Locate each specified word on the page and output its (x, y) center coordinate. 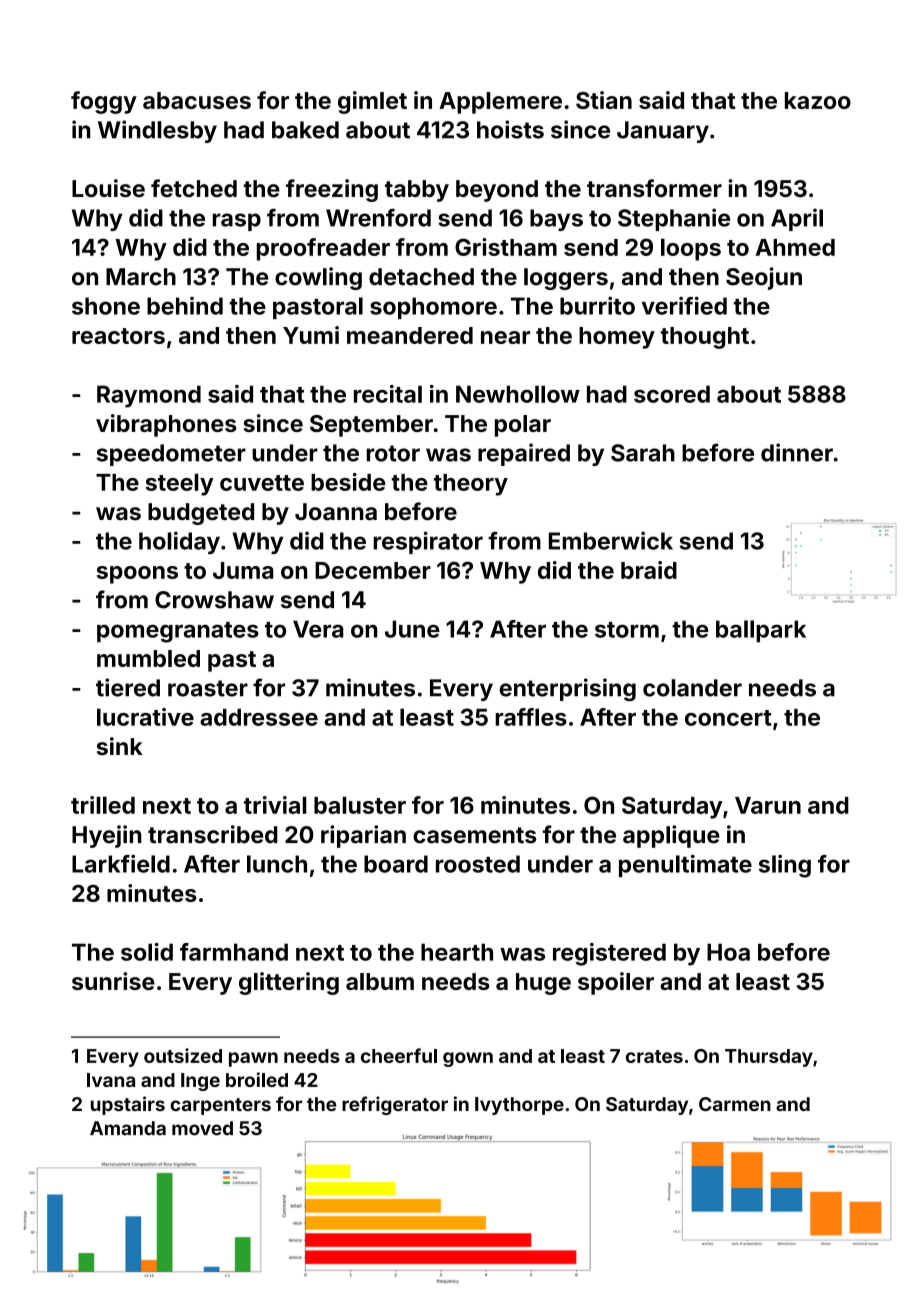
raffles (531, 717)
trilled (103, 805)
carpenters (220, 1106)
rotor (393, 453)
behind (185, 306)
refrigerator (395, 1105)
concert (728, 718)
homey (617, 338)
